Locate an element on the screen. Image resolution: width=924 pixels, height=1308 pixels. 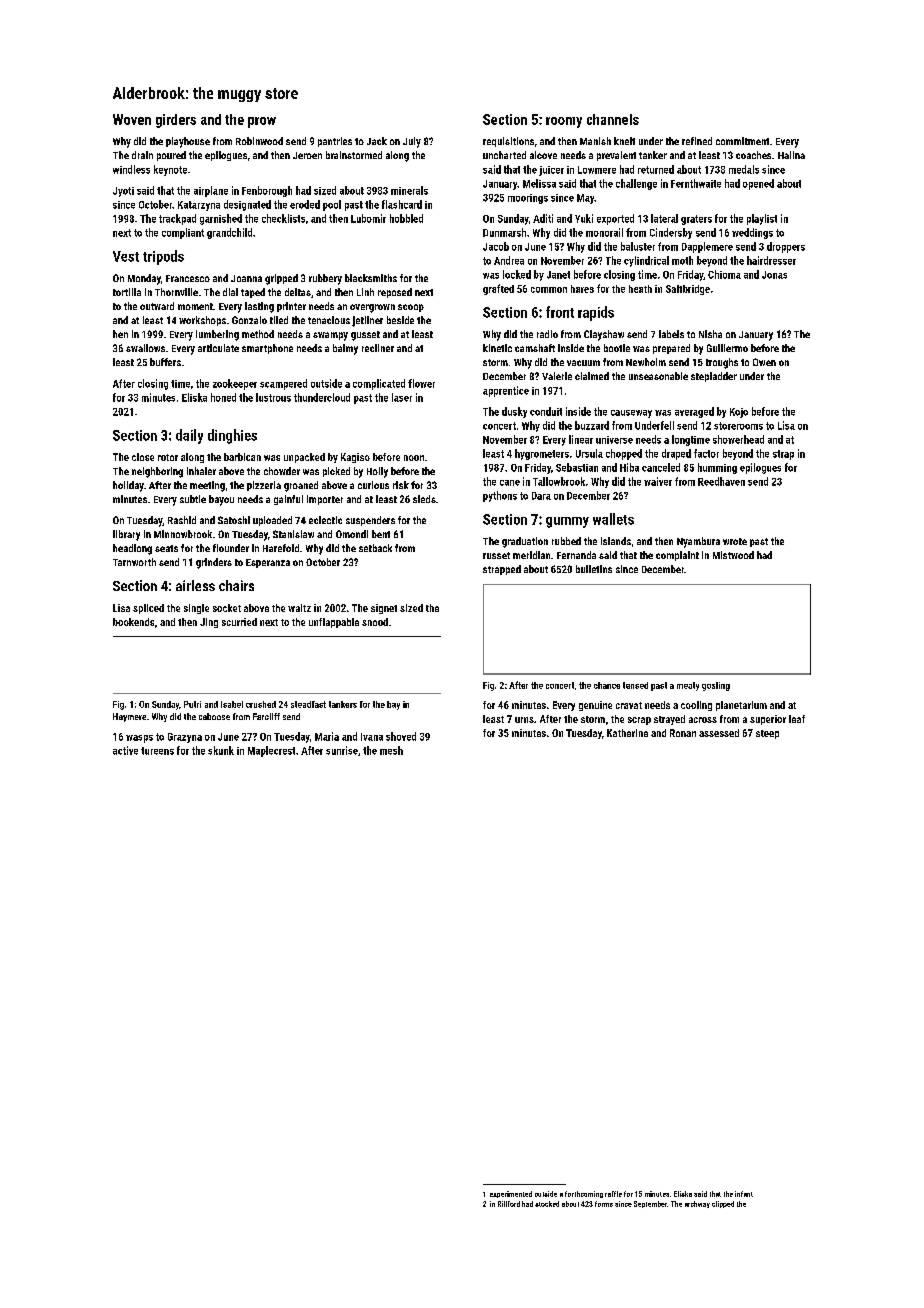
clipped is located at coordinates (723, 1204).
